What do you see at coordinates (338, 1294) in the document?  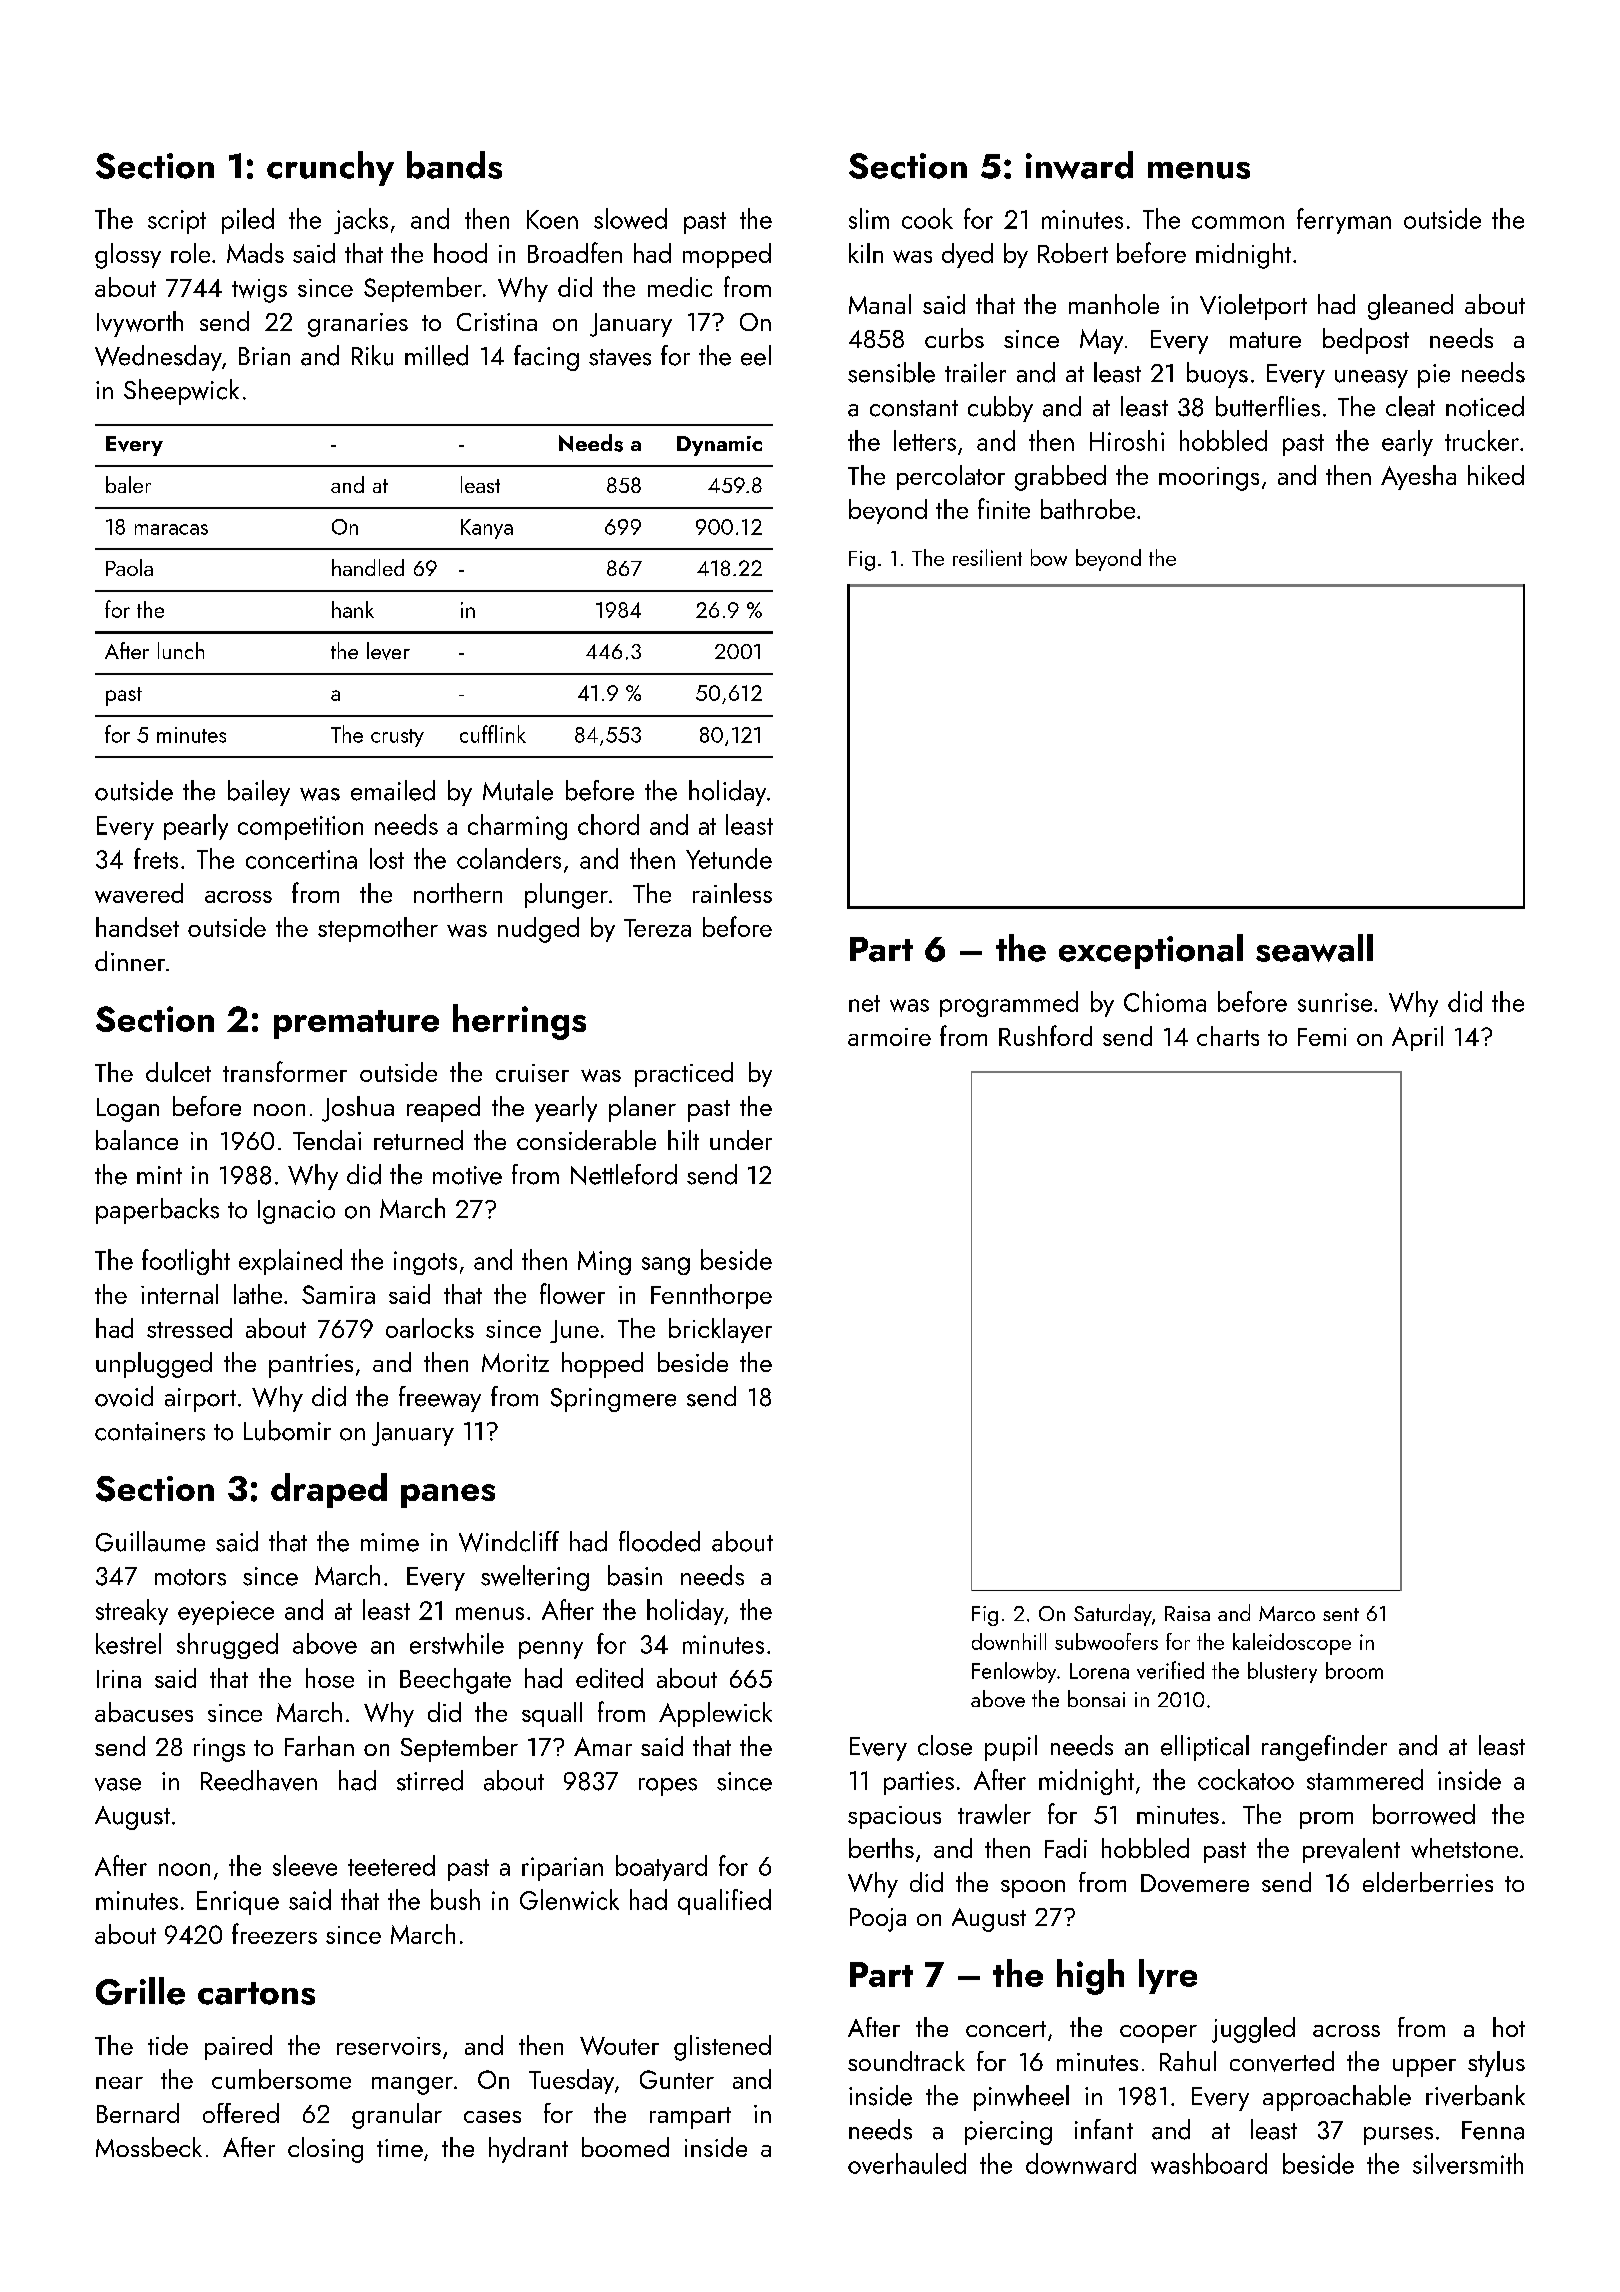 I see `Samira` at bounding box center [338, 1294].
